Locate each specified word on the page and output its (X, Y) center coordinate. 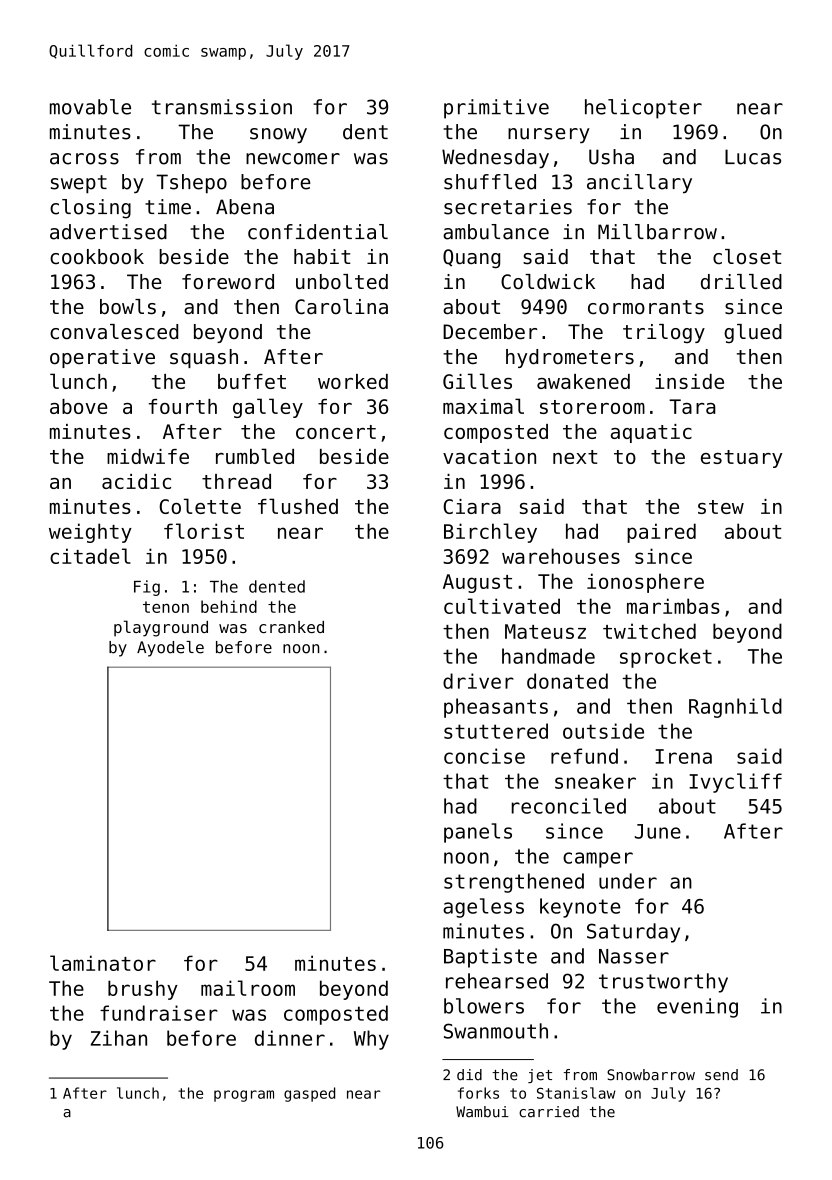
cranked (291, 627)
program (244, 1096)
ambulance (496, 232)
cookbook (97, 257)
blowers (484, 1006)
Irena (683, 756)
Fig (147, 588)
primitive (496, 109)
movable (90, 107)
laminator (103, 963)
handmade (548, 656)
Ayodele (170, 649)
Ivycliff (735, 783)
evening (697, 1008)
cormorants (646, 307)
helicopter (643, 109)
